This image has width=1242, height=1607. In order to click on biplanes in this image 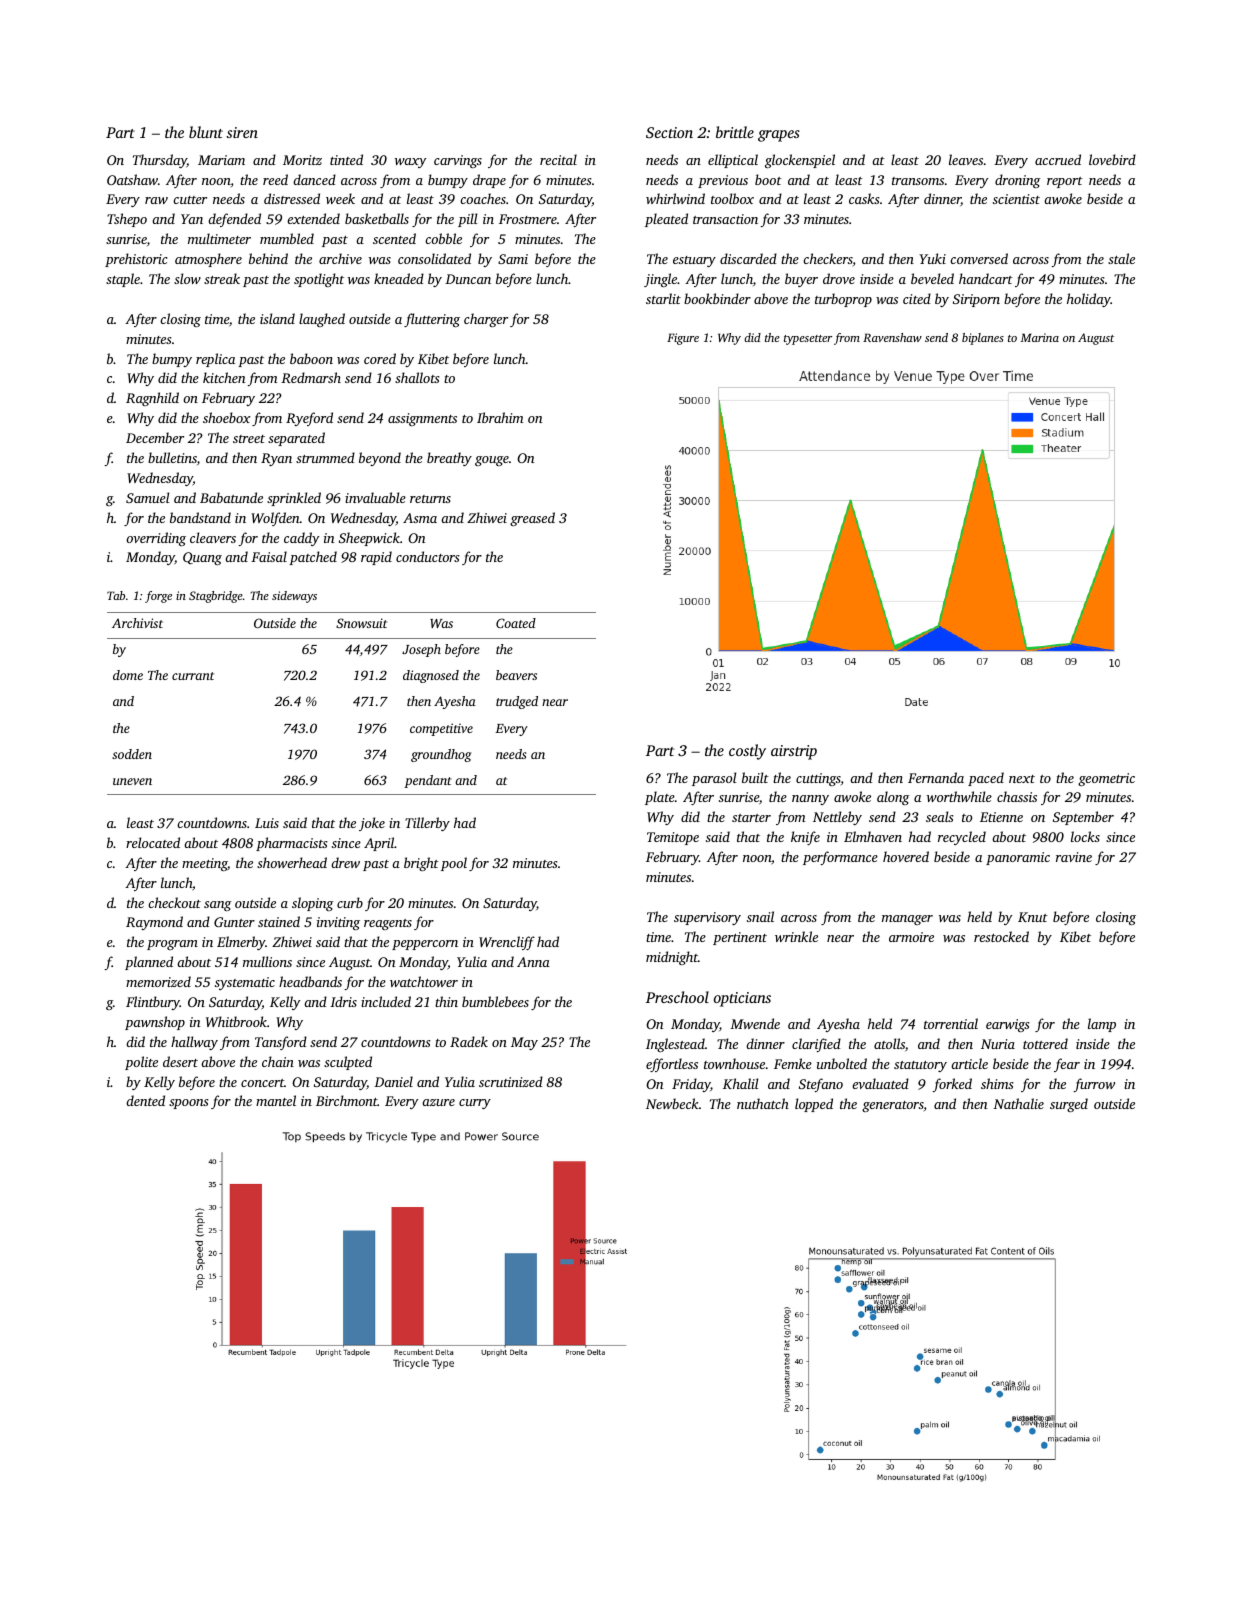, I will do `click(983, 339)`.
